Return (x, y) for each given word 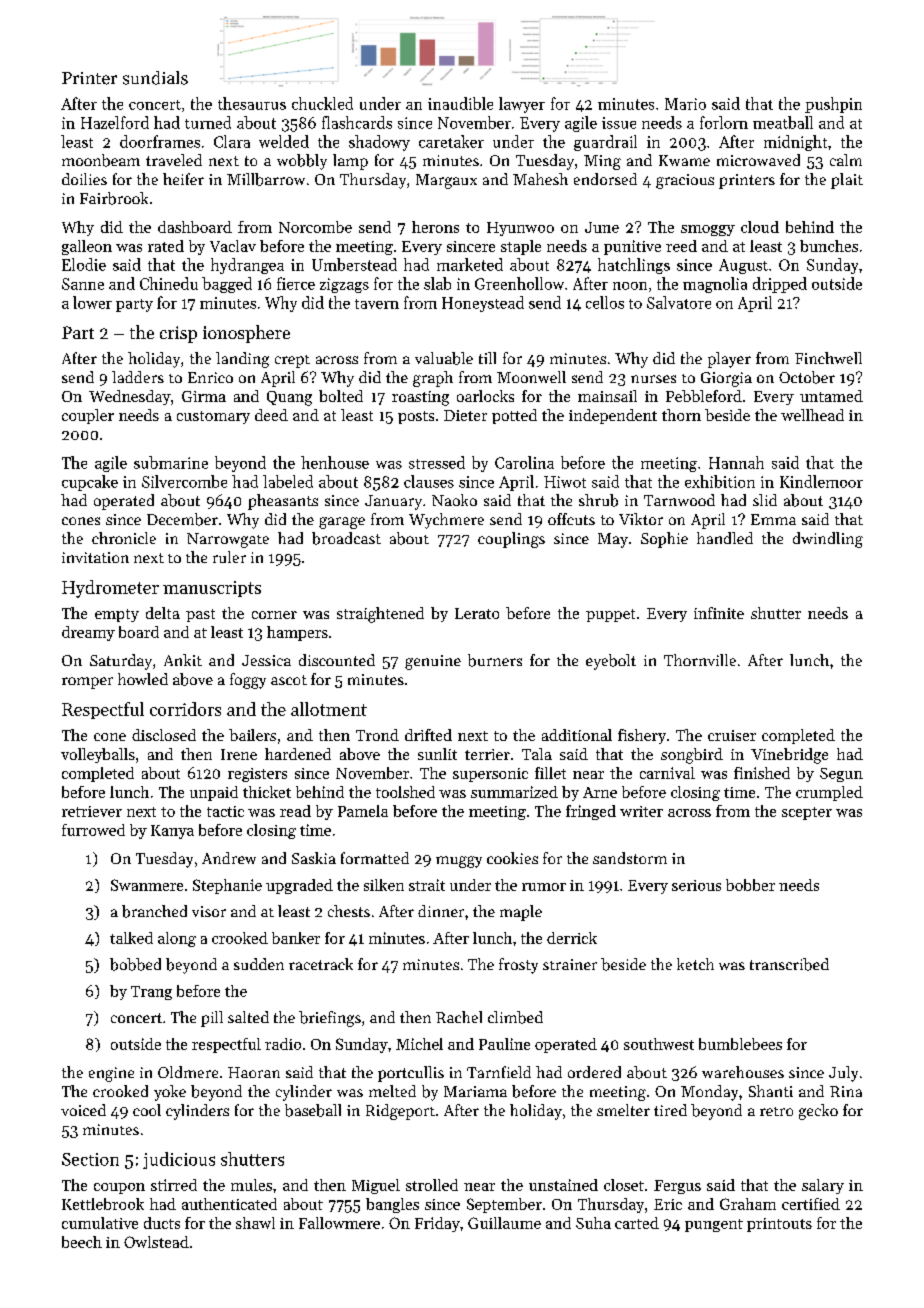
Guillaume (504, 1223)
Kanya (172, 832)
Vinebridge (789, 756)
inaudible (460, 103)
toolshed (405, 792)
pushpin (833, 105)
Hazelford (115, 122)
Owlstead (156, 1242)
